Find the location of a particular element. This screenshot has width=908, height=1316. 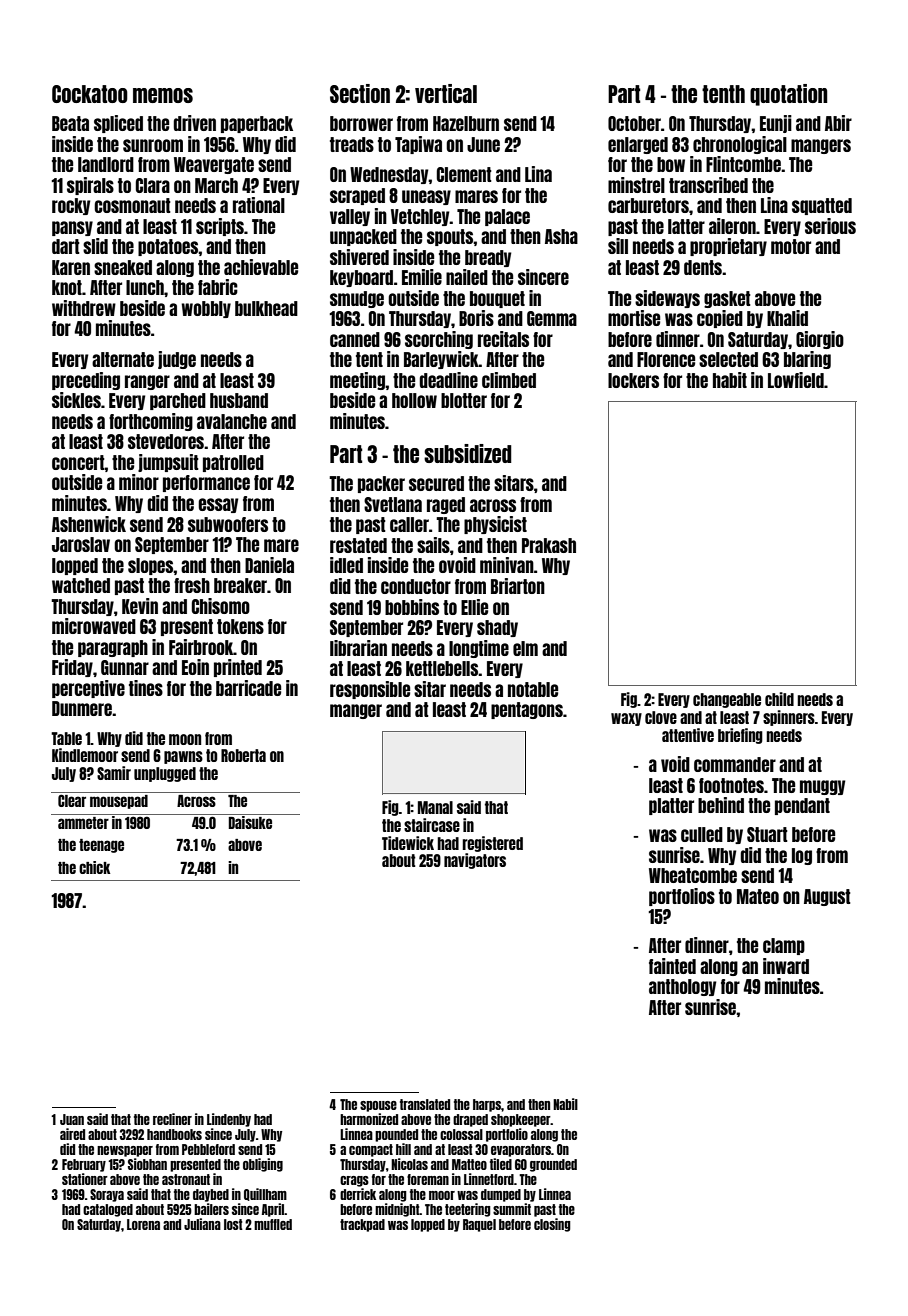

trackpad is located at coordinates (362, 1225).
